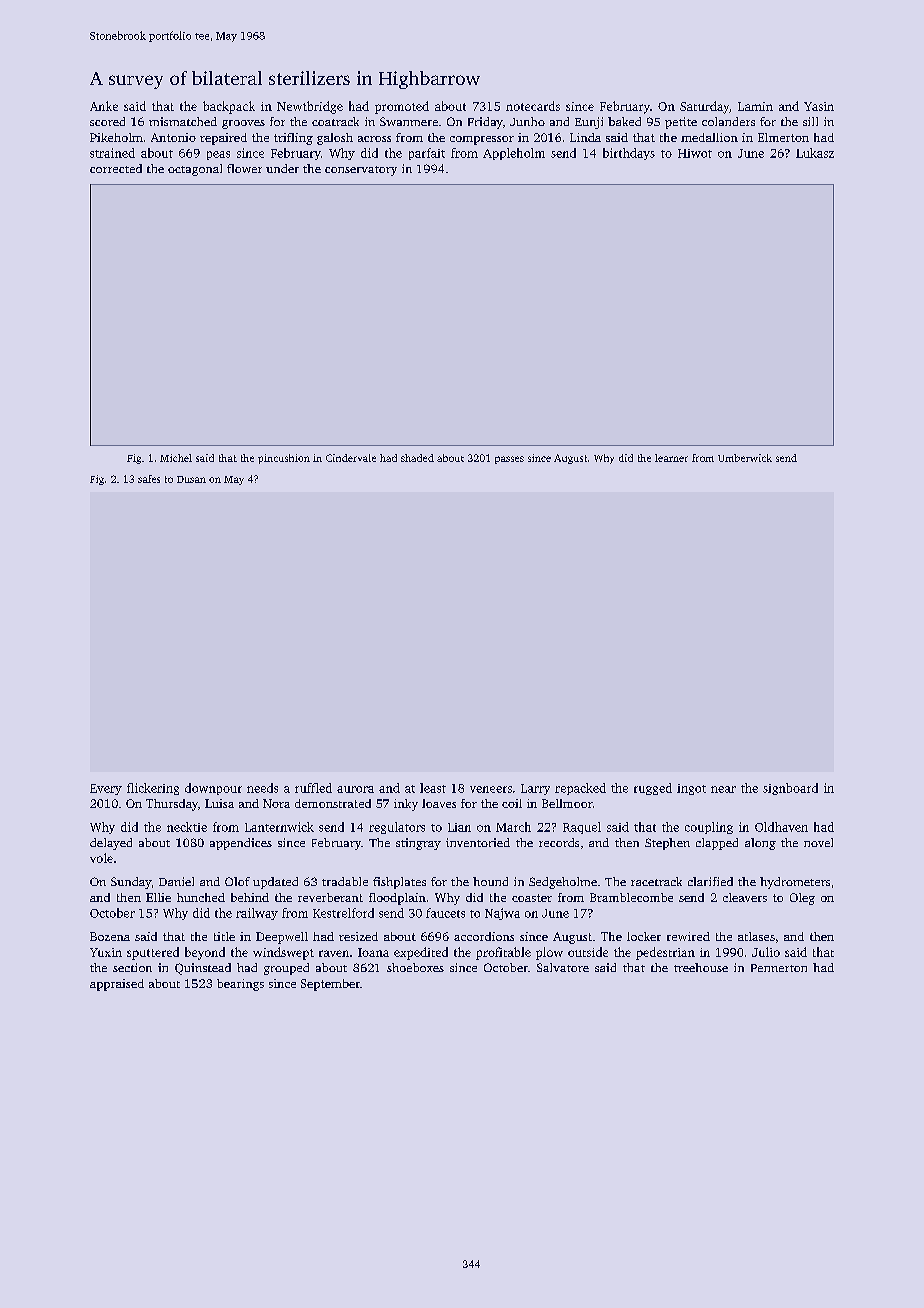  I want to click on under, so click(282, 168).
